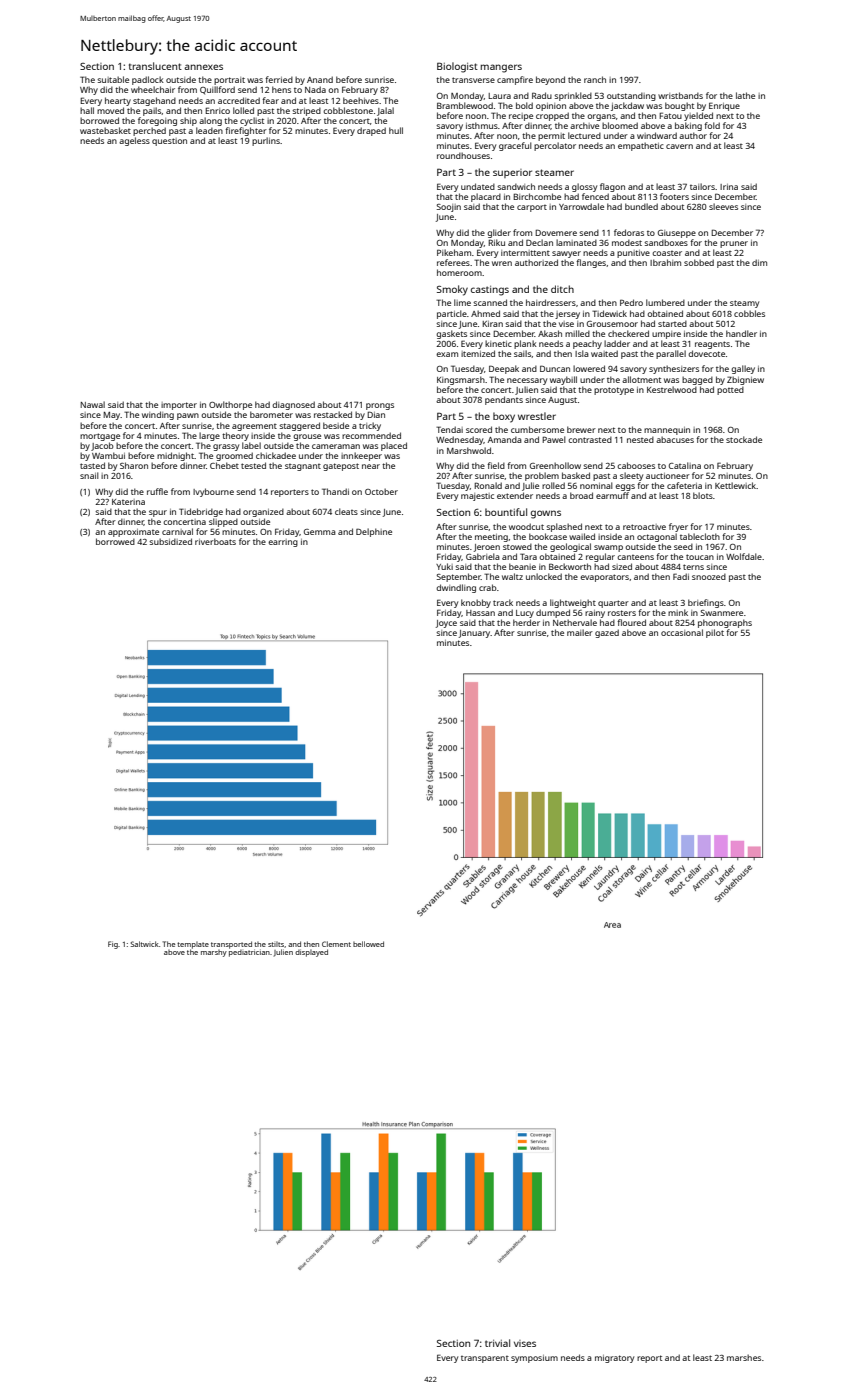 The height and width of the screenshot is (1400, 849). What do you see at coordinates (333, 414) in the screenshot?
I see `restacked` at bounding box center [333, 414].
